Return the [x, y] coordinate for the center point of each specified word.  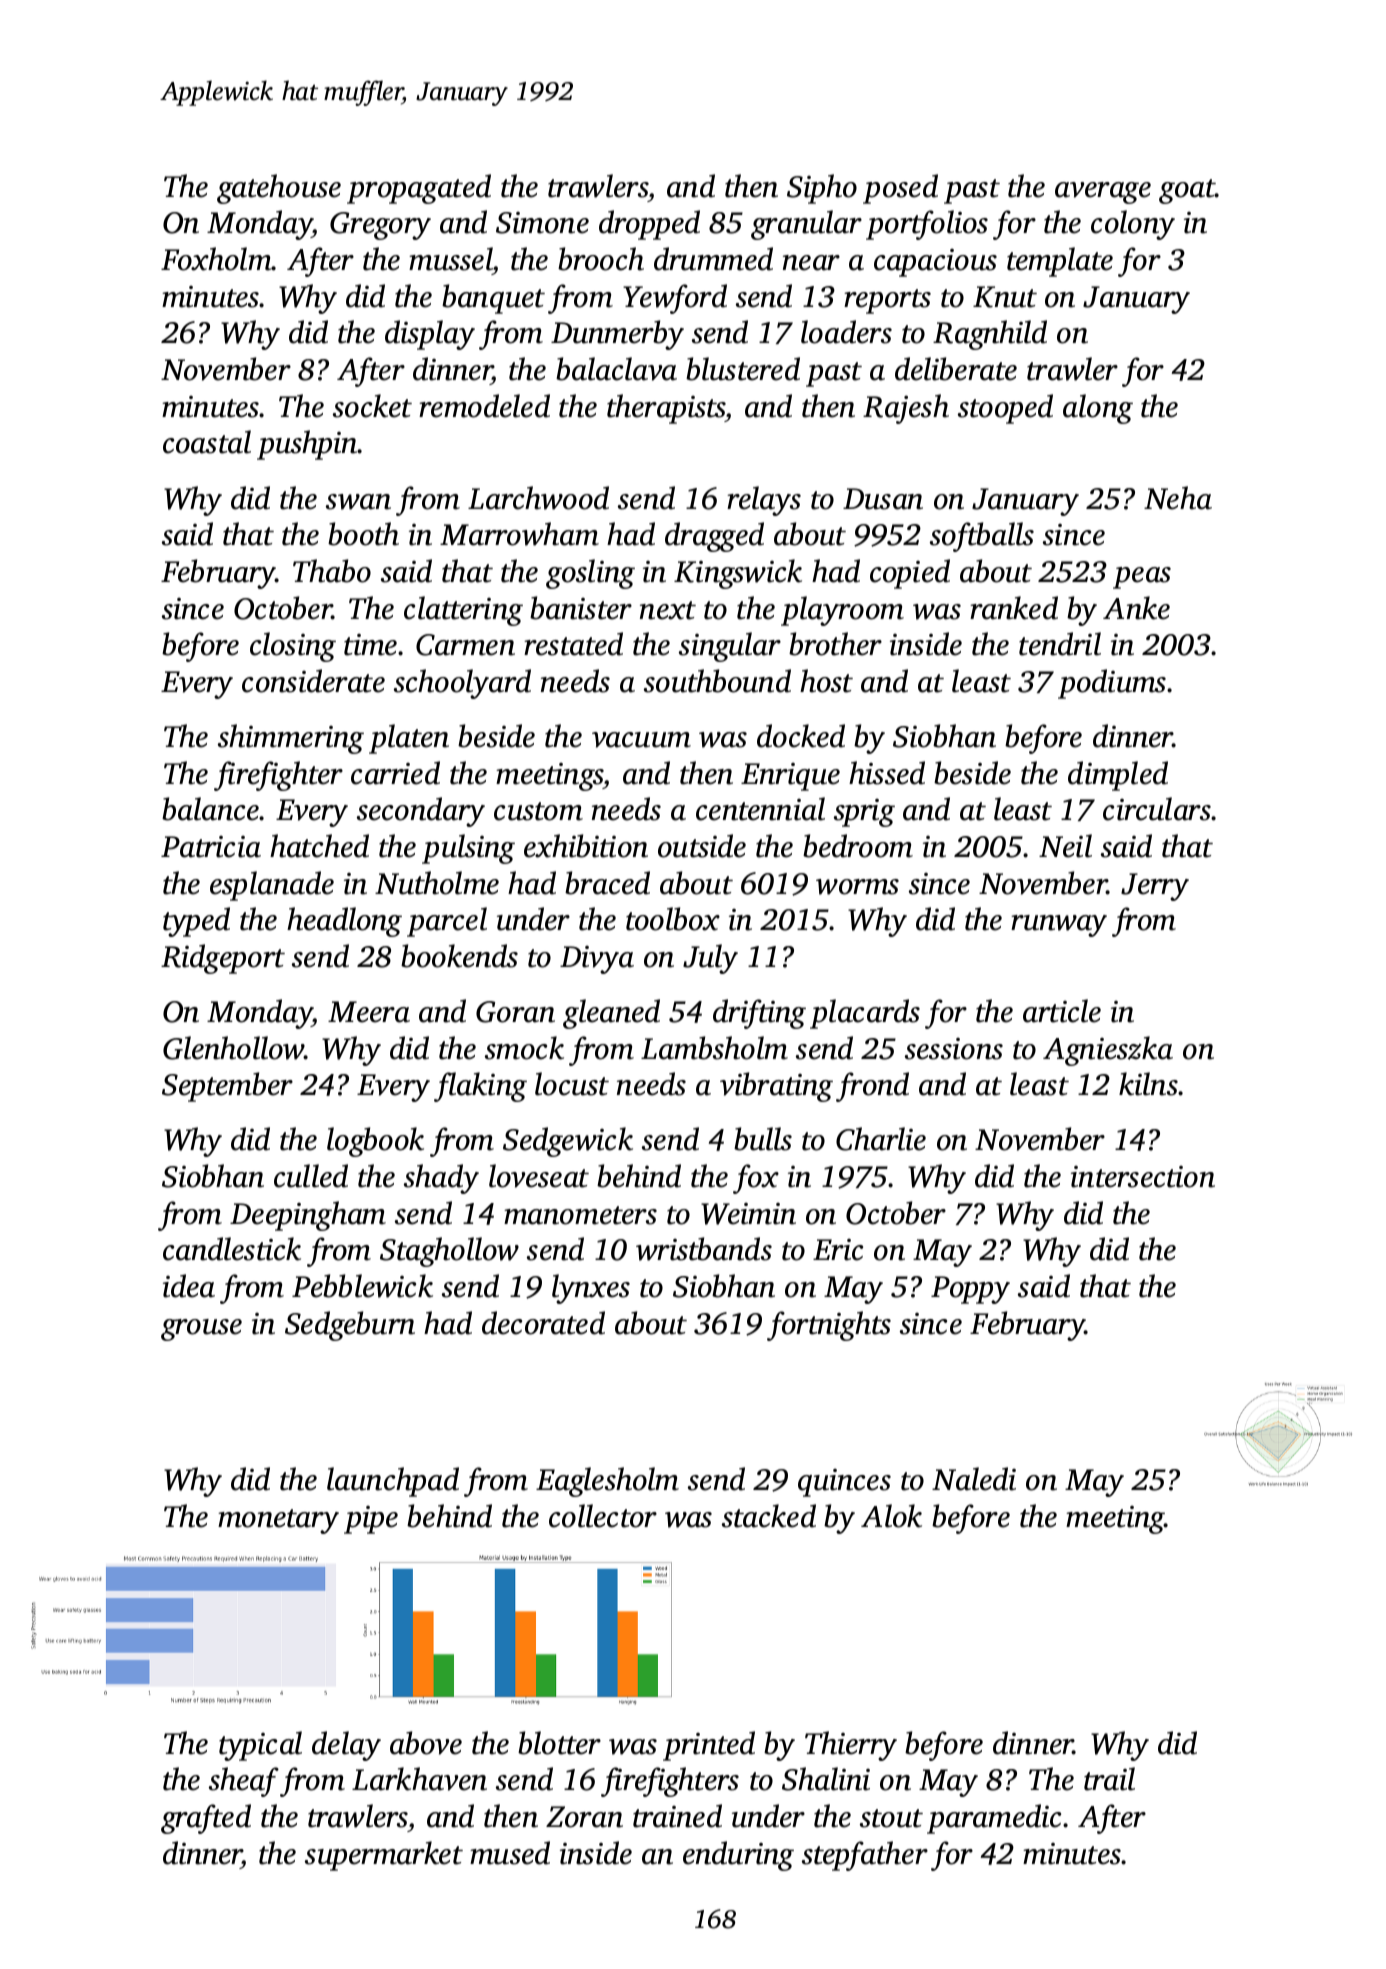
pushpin [307, 445]
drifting [759, 1014]
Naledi [974, 1479]
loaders [846, 332]
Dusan [883, 499]
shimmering [291, 739]
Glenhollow [233, 1048]
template [1060, 262]
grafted [206, 1819]
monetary [278, 1521]
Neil [1065, 846]
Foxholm [216, 259]
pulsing [468, 849]
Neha [1178, 498]
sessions [954, 1049]
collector [603, 1516]
